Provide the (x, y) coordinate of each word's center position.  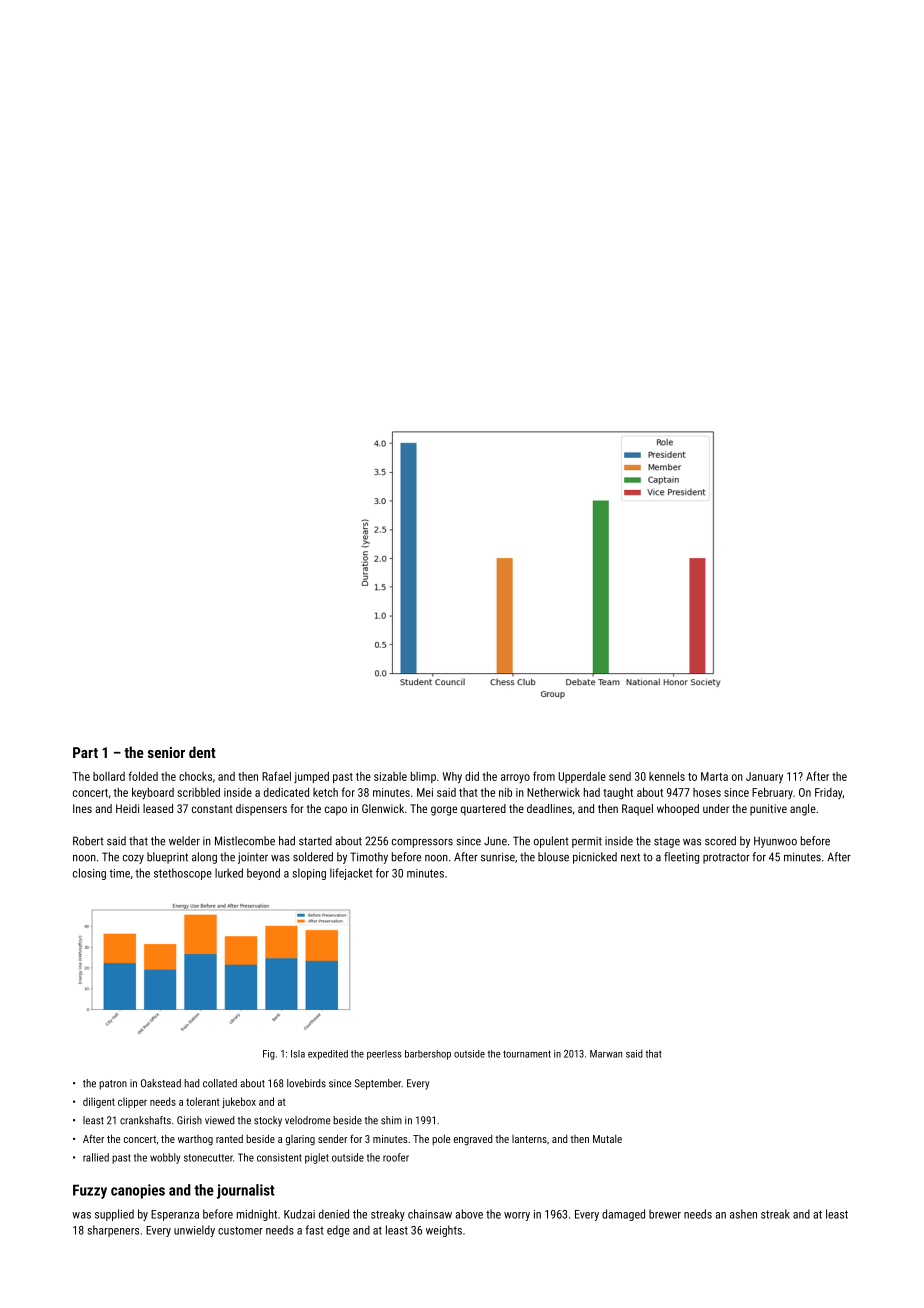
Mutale (607, 1139)
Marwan (606, 1054)
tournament (527, 1054)
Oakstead (161, 1083)
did (472, 776)
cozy (133, 859)
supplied (114, 1215)
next (630, 857)
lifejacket (351, 874)
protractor (726, 858)
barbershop (428, 1055)
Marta (714, 776)
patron (113, 1085)
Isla (298, 1054)
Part (85, 752)
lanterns (529, 1139)
